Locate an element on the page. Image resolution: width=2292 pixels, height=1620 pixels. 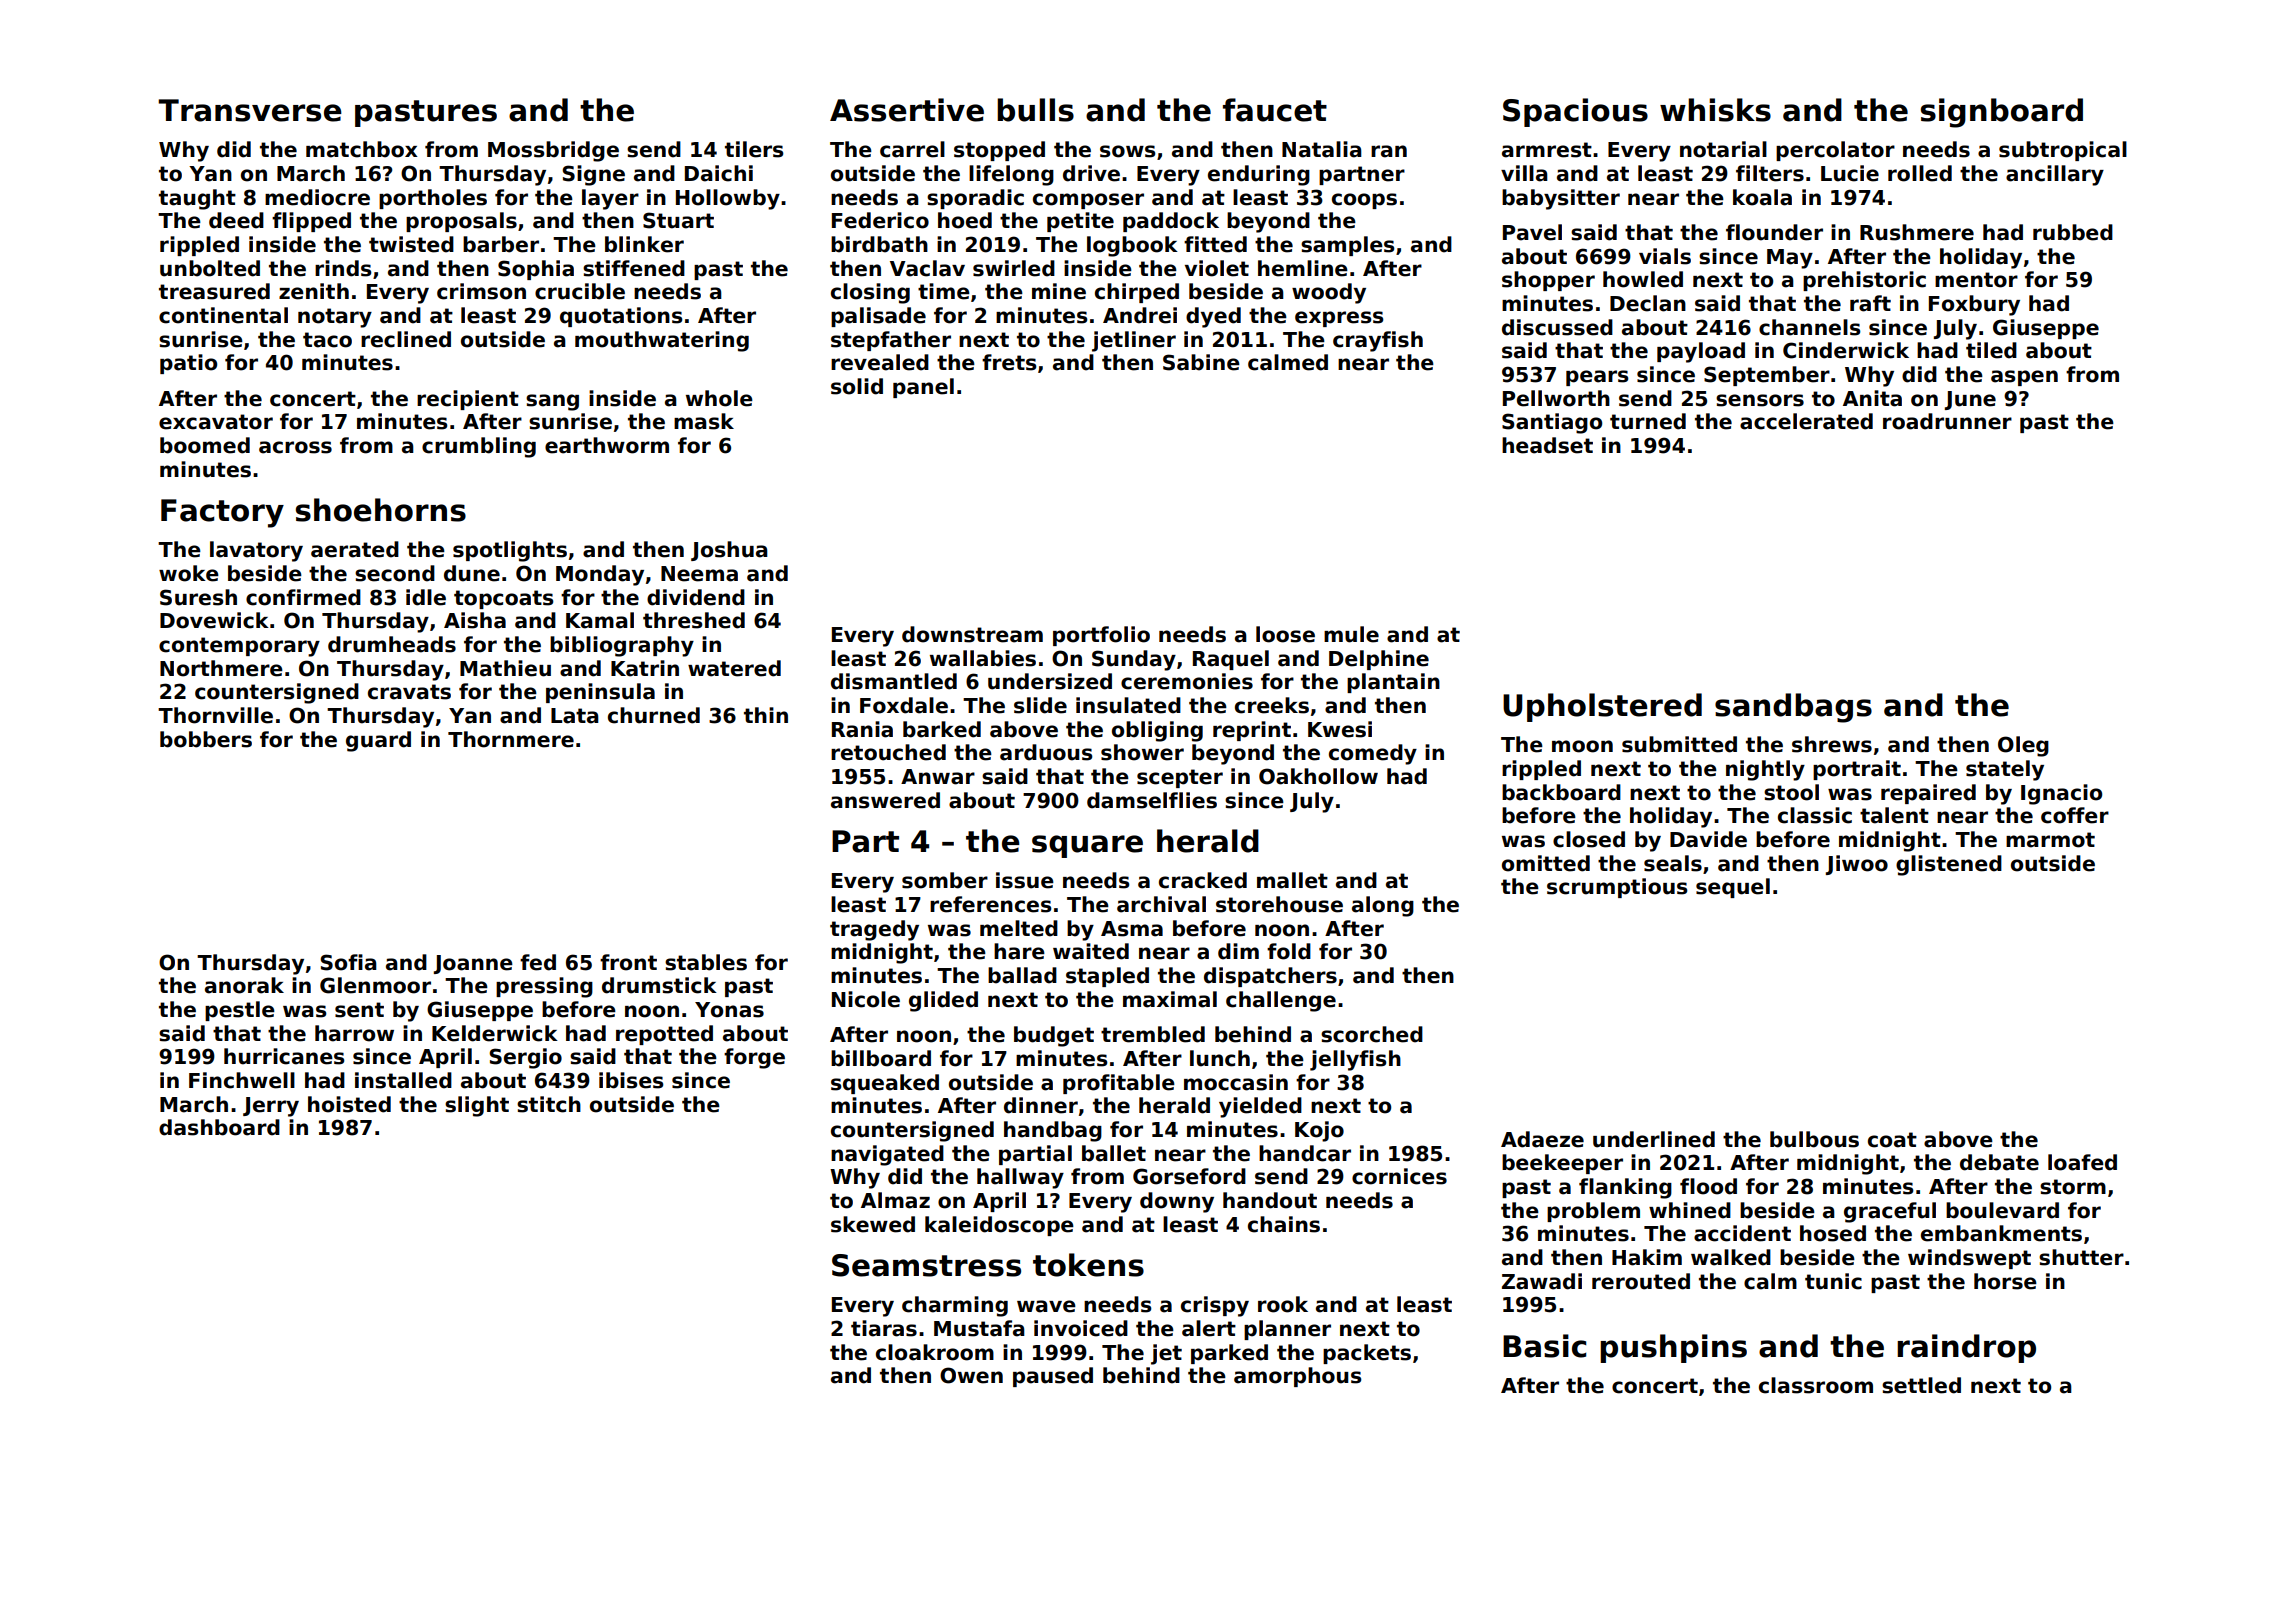
boulevard is located at coordinates (2002, 1210).
